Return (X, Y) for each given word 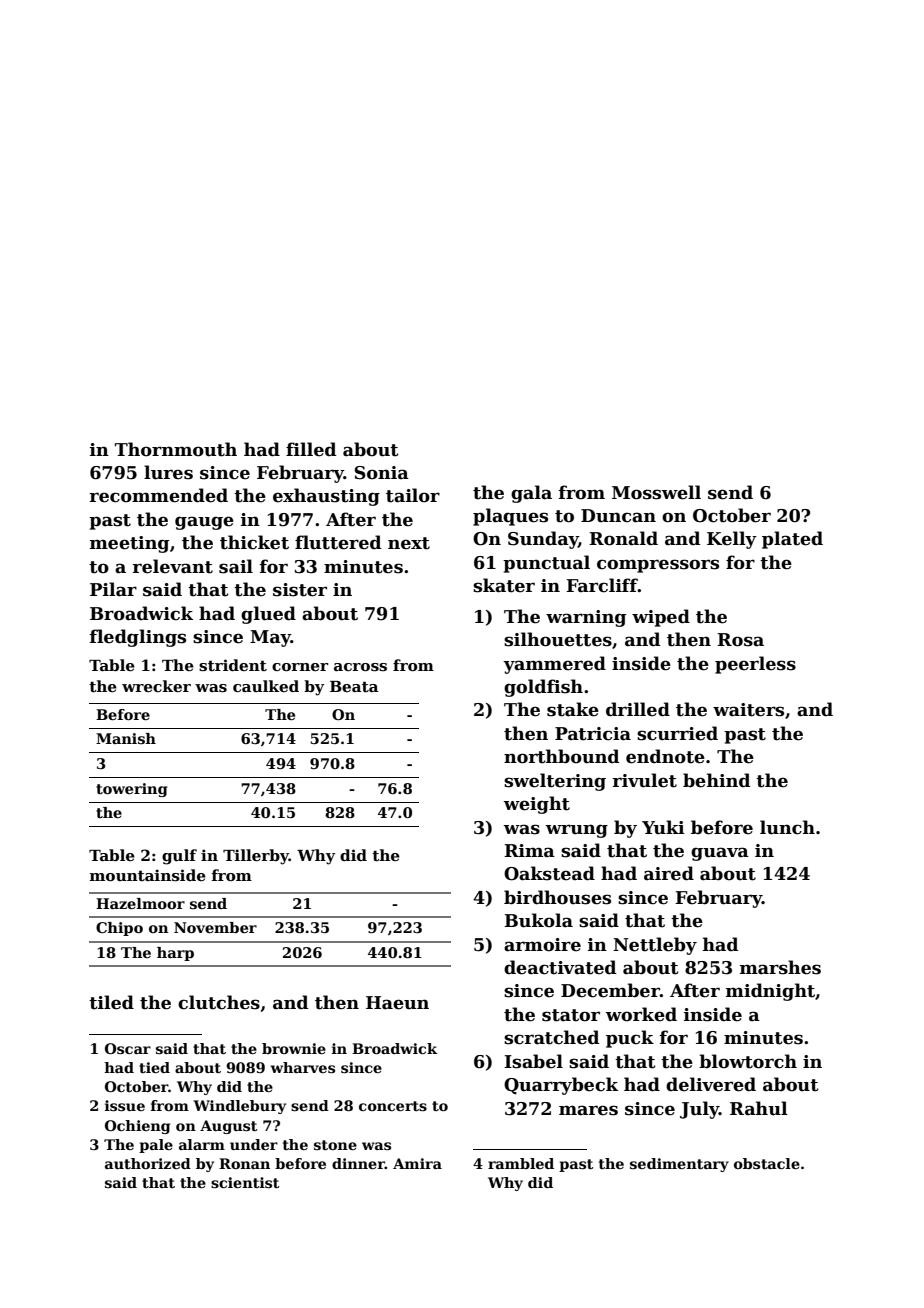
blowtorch (748, 1061)
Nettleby (655, 946)
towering (132, 790)
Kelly (732, 540)
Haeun (397, 1003)
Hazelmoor (140, 903)
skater (504, 585)
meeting (129, 544)
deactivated (560, 967)
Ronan (244, 1163)
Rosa (740, 640)
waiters (748, 710)
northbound (561, 756)
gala (531, 494)
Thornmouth (176, 449)
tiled (111, 1002)
